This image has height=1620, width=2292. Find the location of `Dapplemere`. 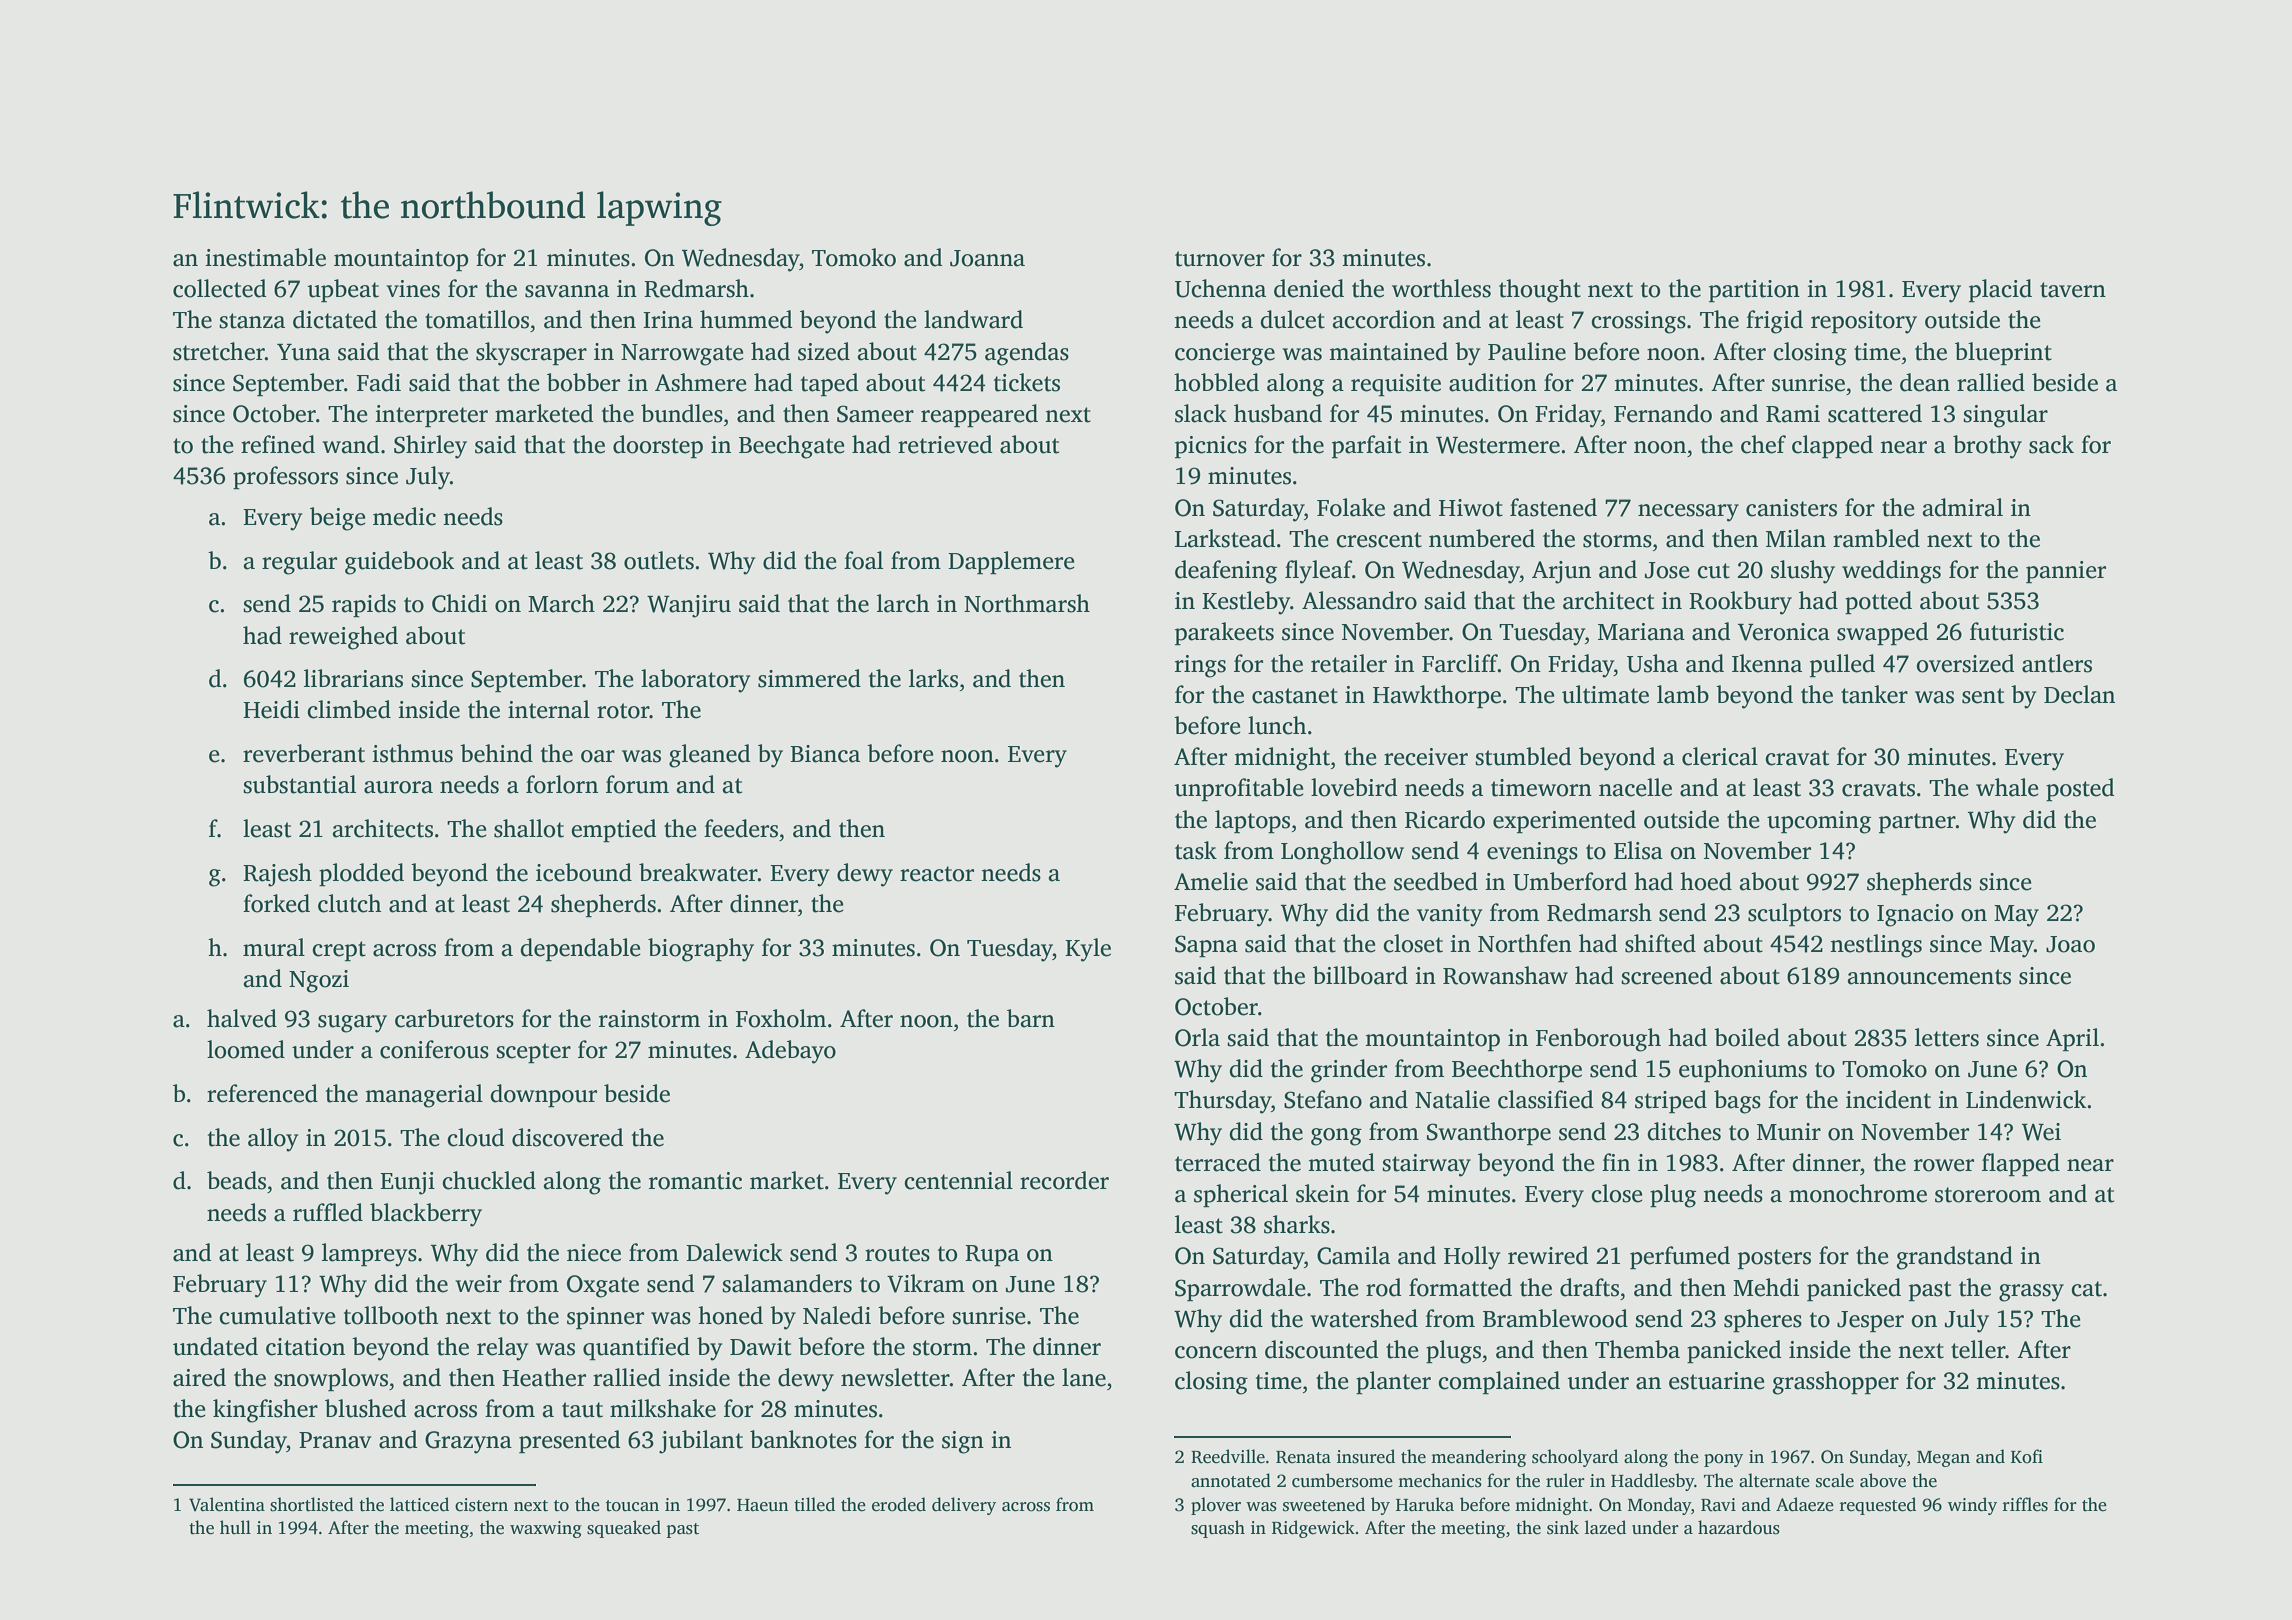

Dapplemere is located at coordinates (1011, 562).
